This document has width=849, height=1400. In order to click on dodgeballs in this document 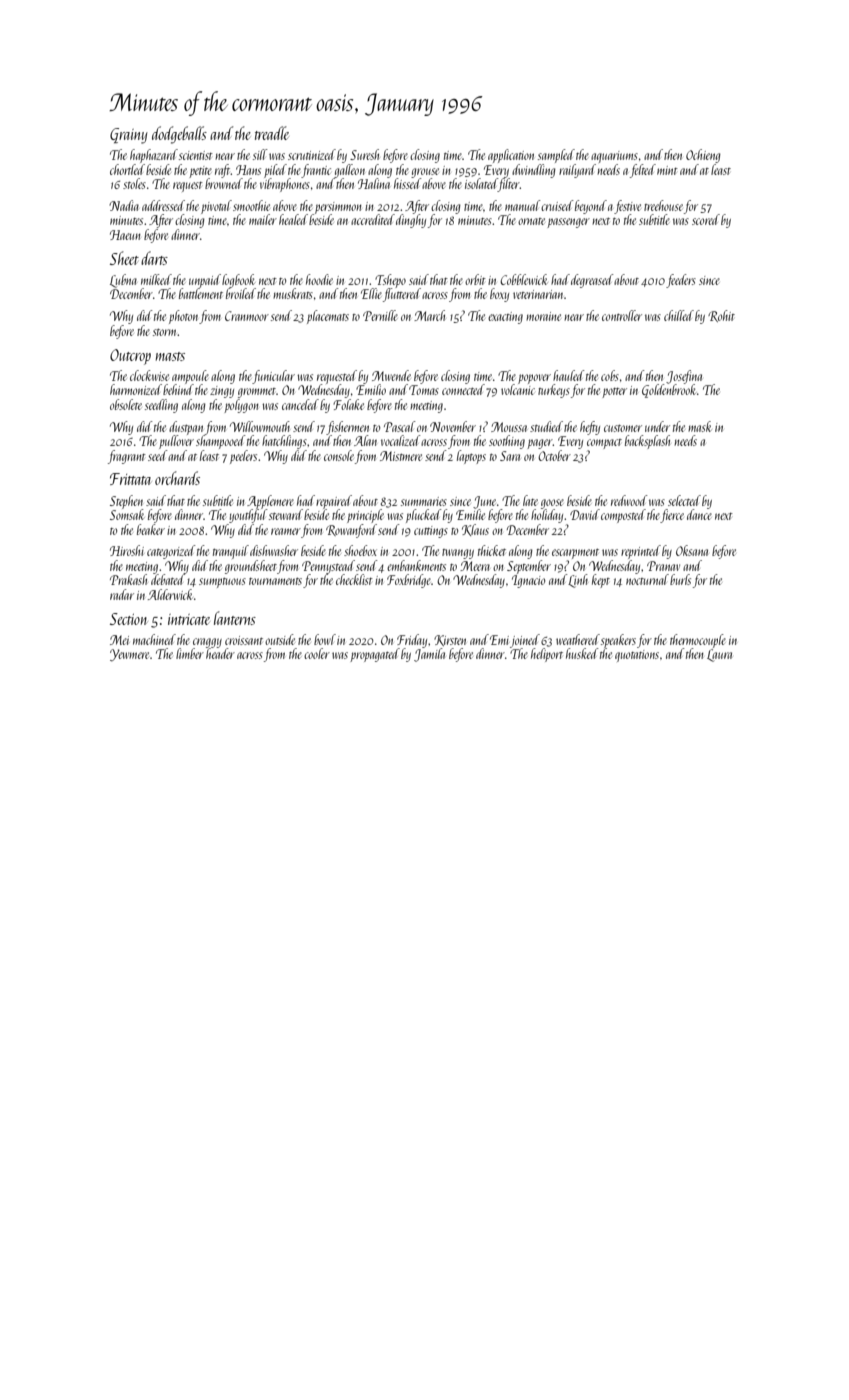, I will do `click(179, 135)`.
